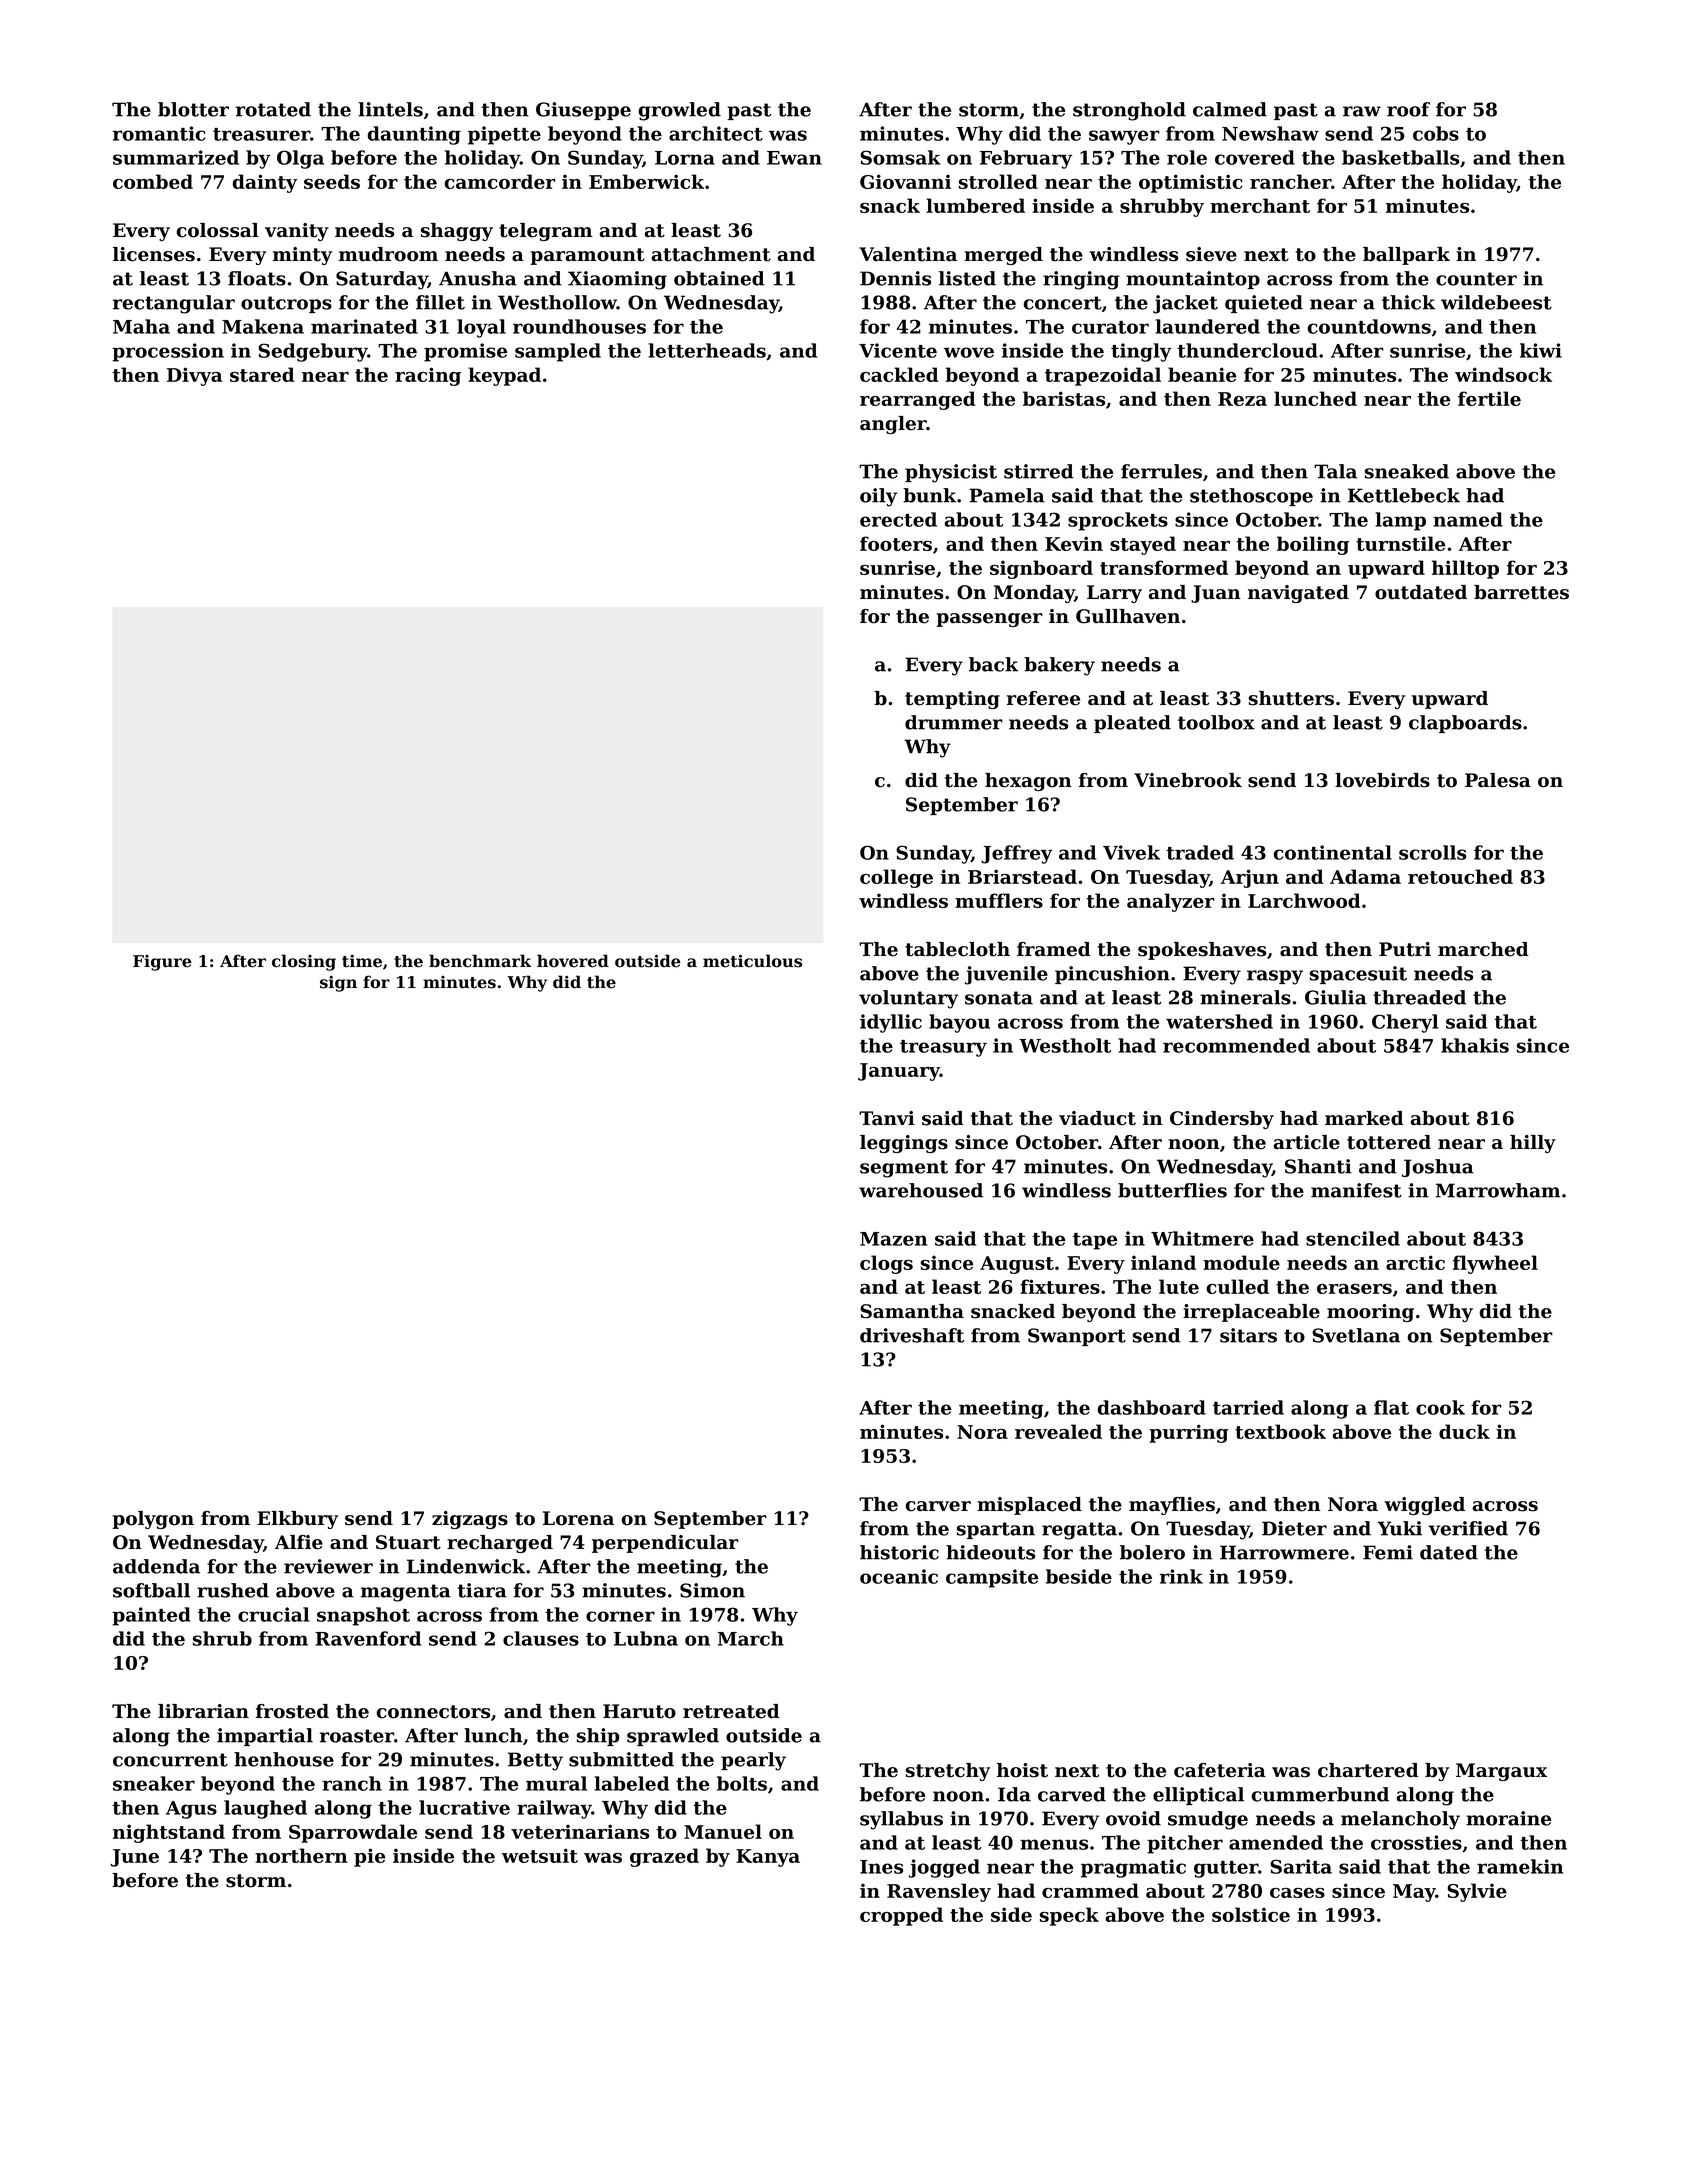 This screenshot has width=1683, height=2178. Describe the element at coordinates (480, 961) in the screenshot. I see `benchmark` at that location.
